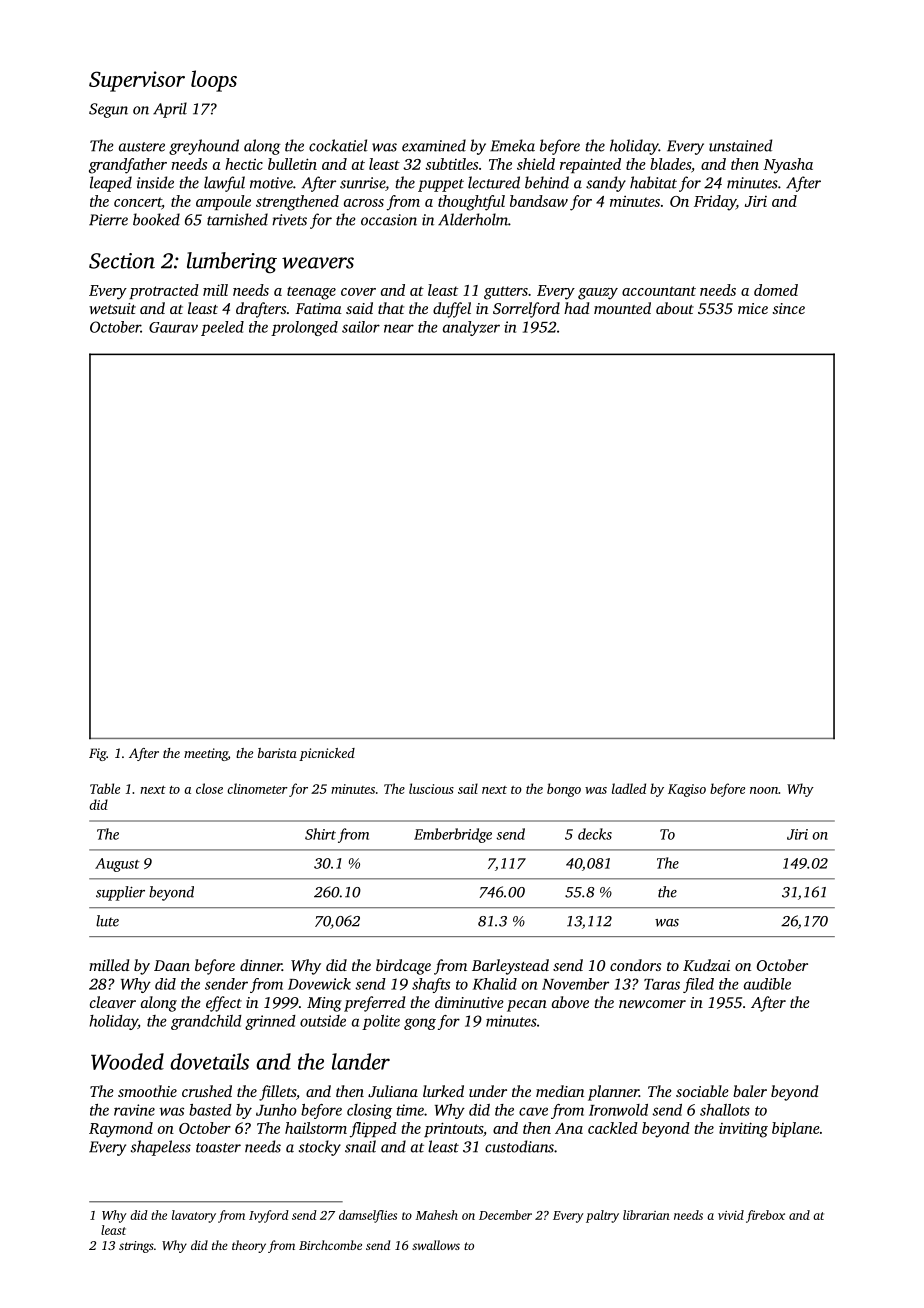 This screenshot has height=1308, width=924. Describe the element at coordinates (788, 166) in the screenshot. I see `Nyasha` at that location.
